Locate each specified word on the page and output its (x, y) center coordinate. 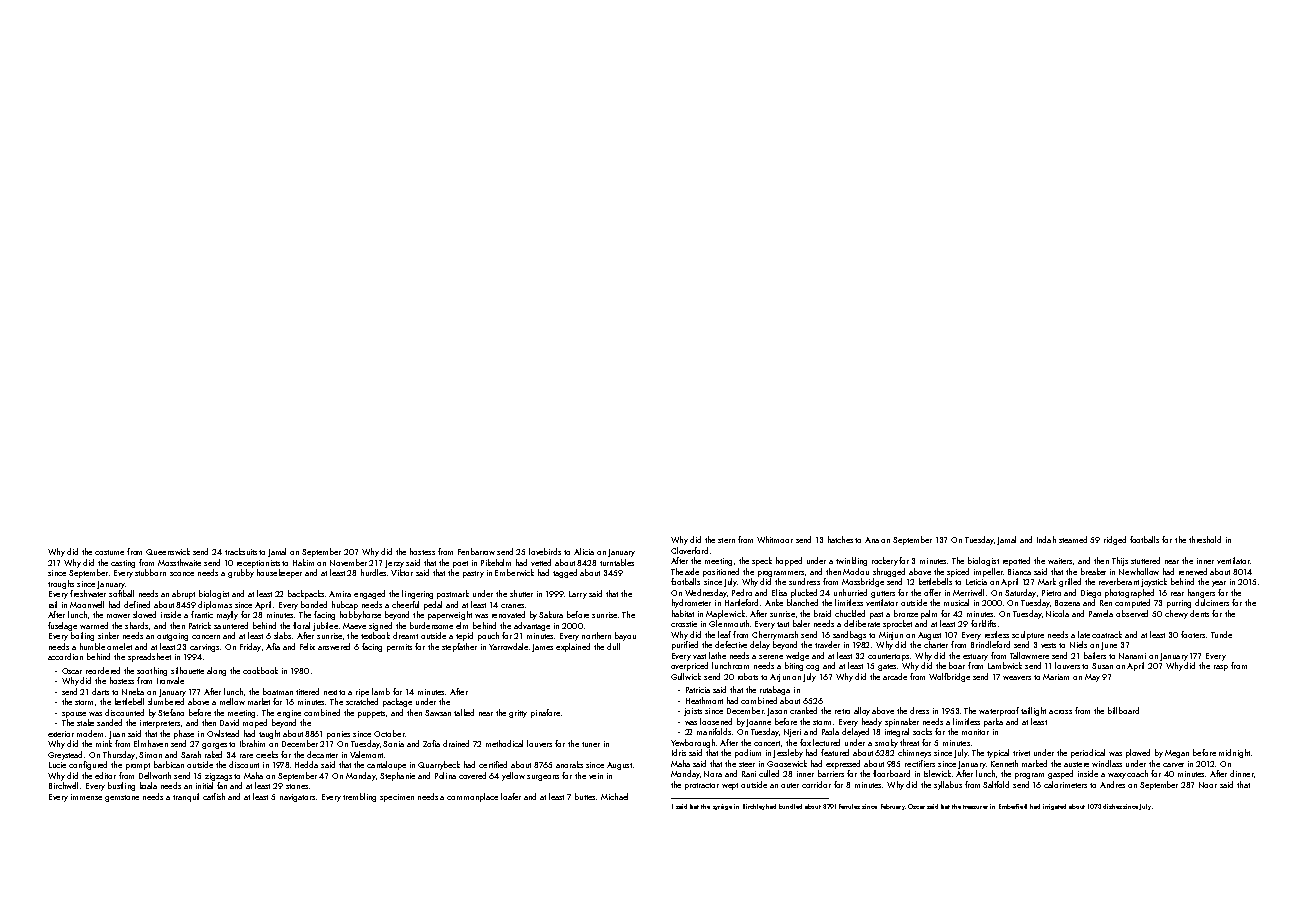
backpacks (306, 594)
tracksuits (241, 551)
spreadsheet (149, 657)
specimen (397, 798)
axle (692, 571)
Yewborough (693, 743)
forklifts (983, 623)
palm (929, 614)
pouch (488, 636)
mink (104, 743)
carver (1173, 765)
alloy (862, 711)
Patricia (698, 690)
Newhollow (1139, 571)
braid (822, 613)
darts (100, 691)
